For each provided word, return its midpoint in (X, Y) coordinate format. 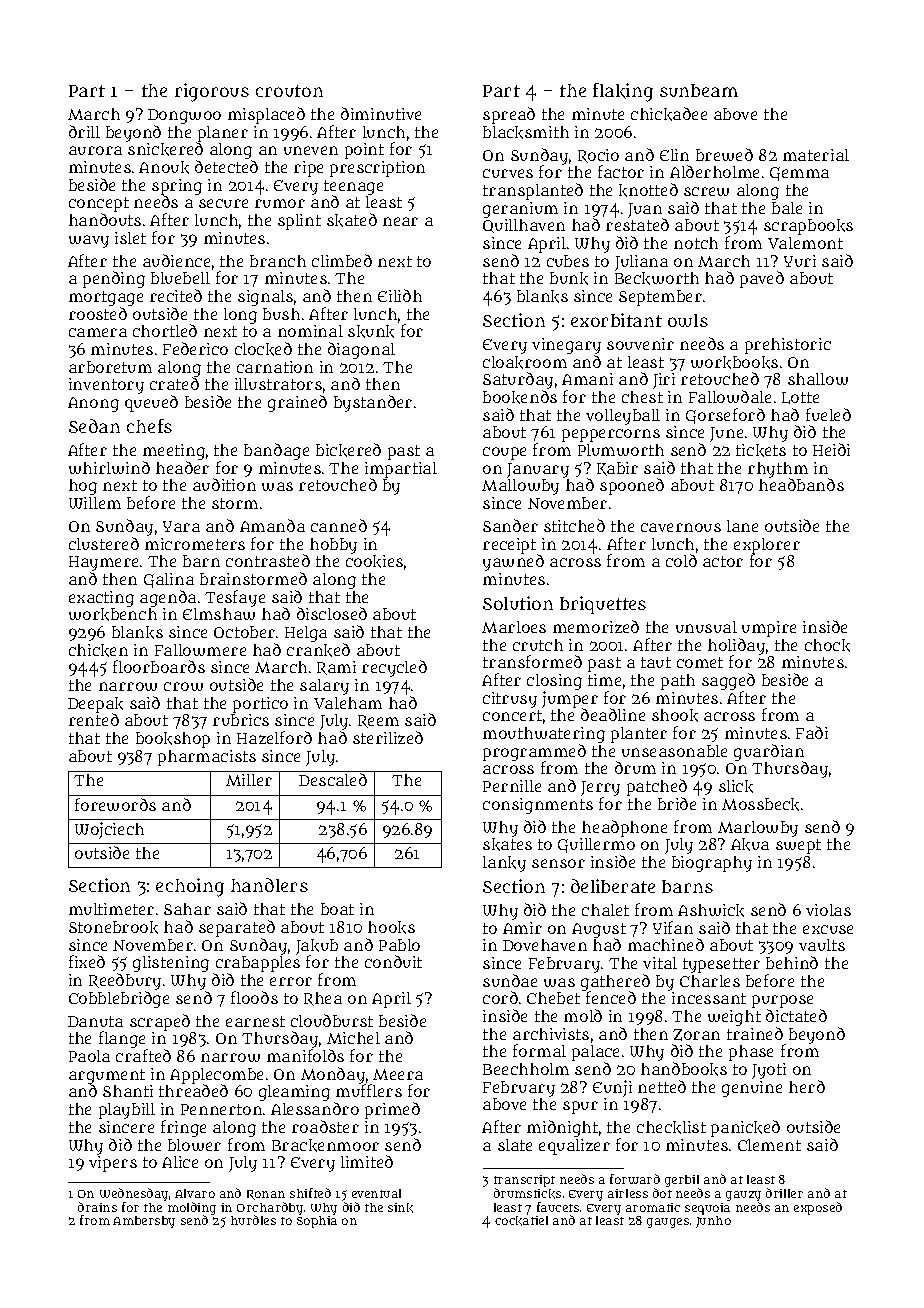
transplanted (533, 191)
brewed (724, 154)
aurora (95, 150)
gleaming (294, 1093)
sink (400, 1208)
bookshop (173, 740)
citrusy (510, 700)
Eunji (612, 1088)
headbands (801, 485)
